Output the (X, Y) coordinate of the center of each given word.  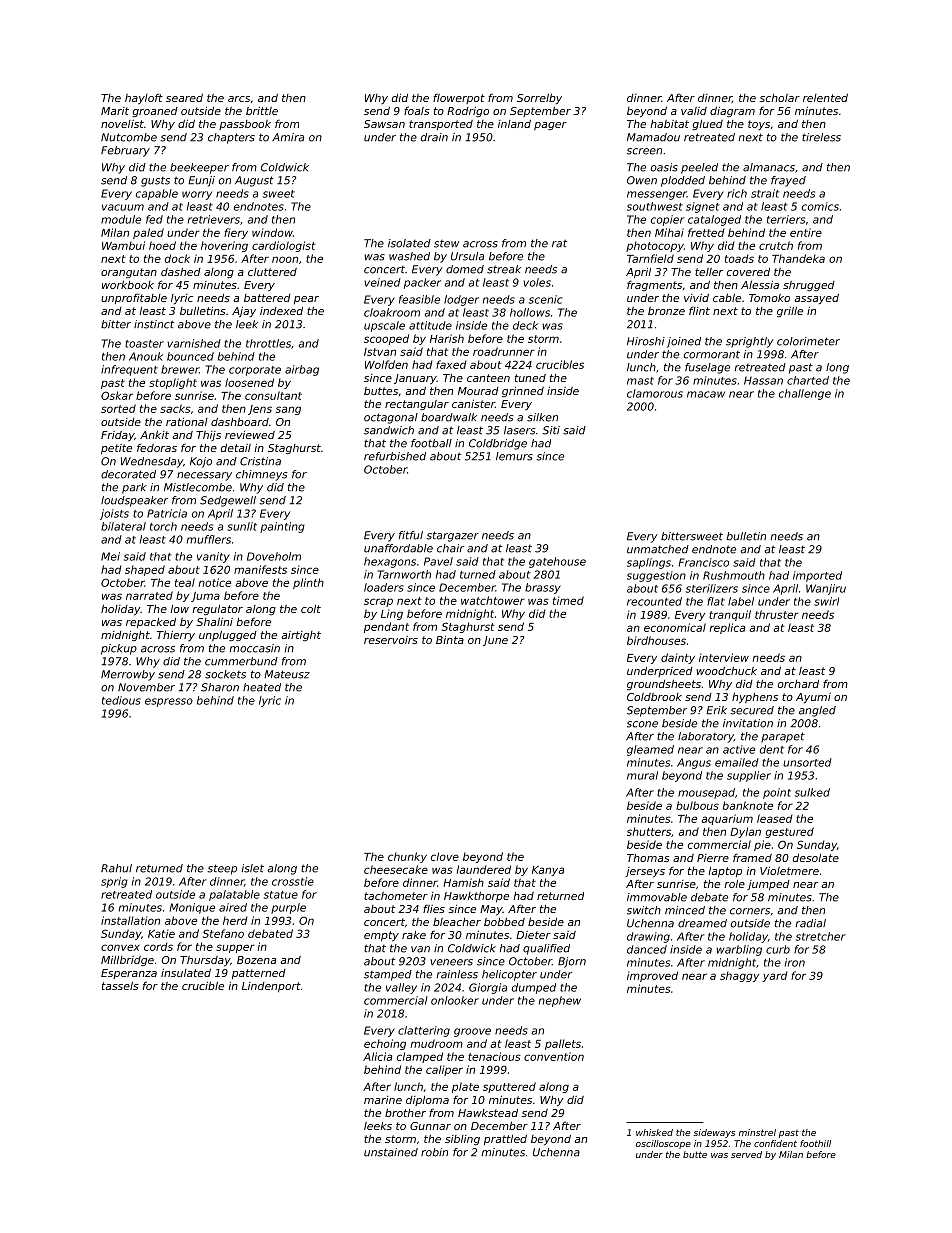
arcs (239, 99)
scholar (779, 98)
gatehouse (557, 562)
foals (417, 110)
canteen (488, 378)
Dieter (533, 935)
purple (288, 908)
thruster (777, 614)
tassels (120, 985)
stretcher (821, 936)
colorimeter (808, 341)
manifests (260, 569)
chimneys (261, 475)
